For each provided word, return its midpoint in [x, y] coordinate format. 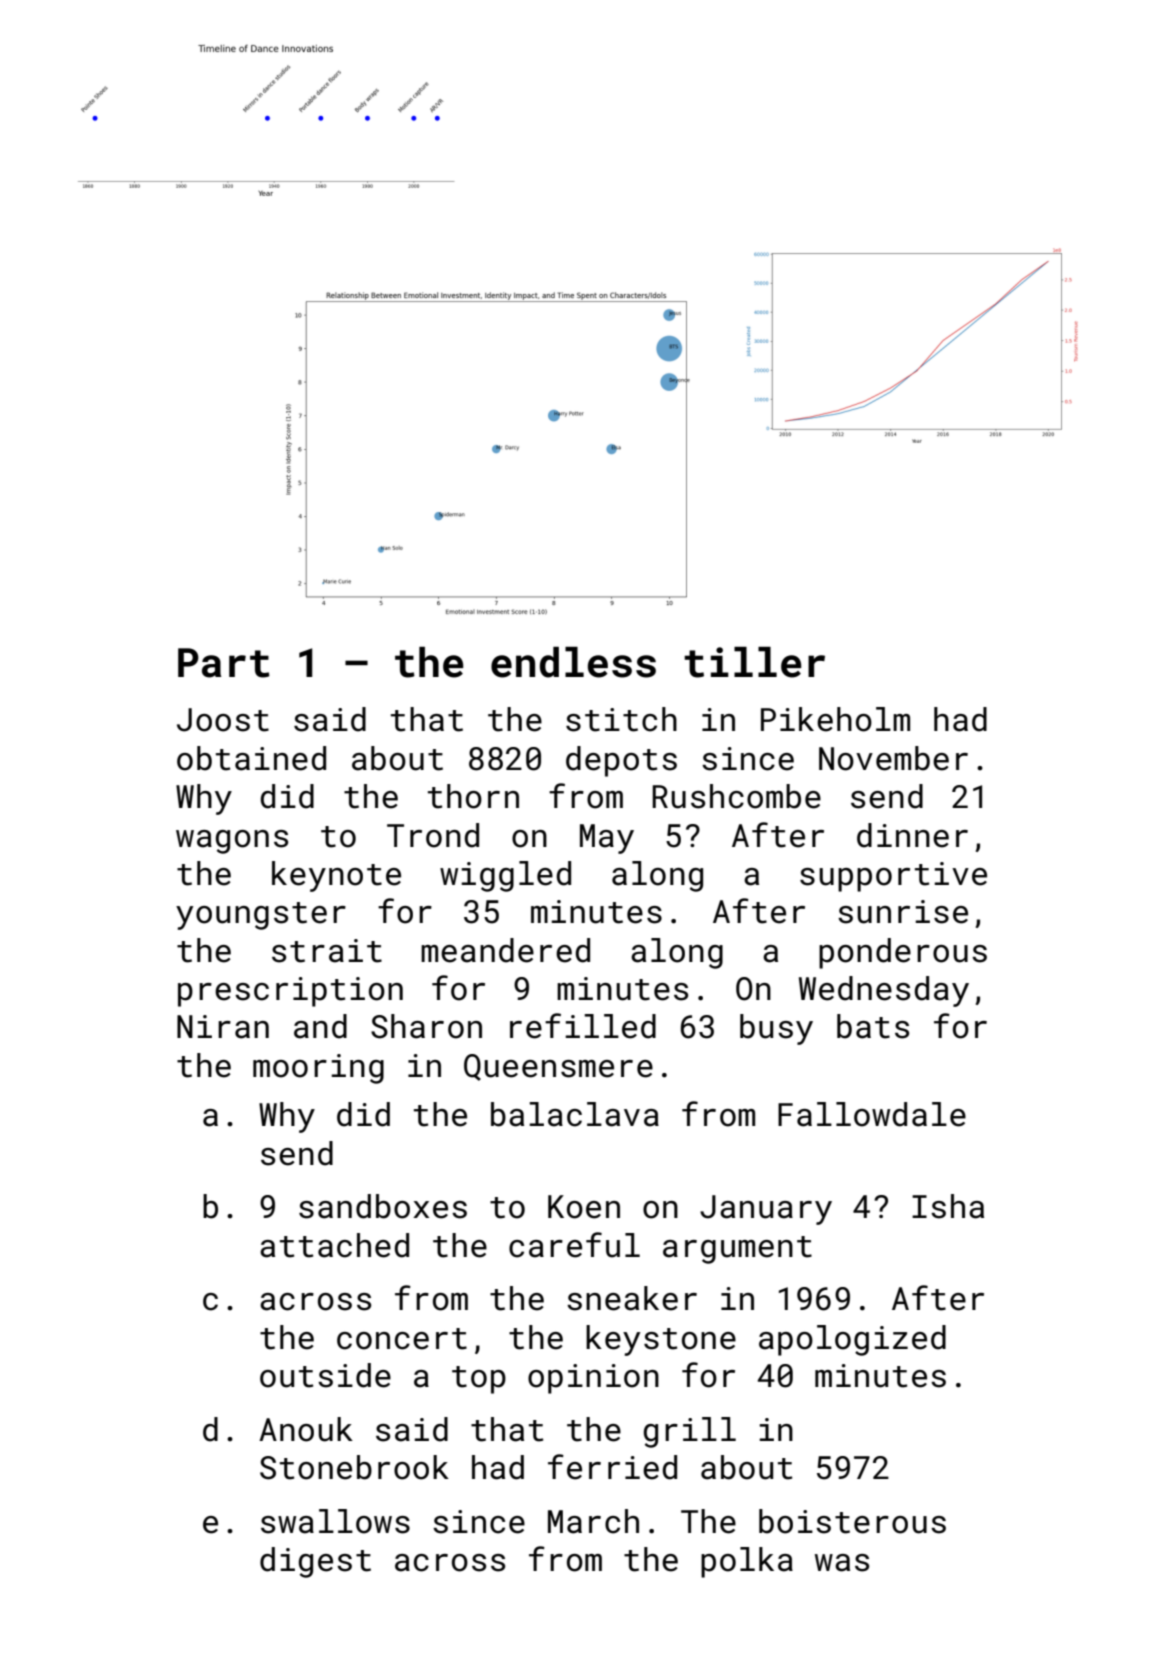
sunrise [903, 912]
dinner [912, 835]
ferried [612, 1467]
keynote [336, 876]
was [842, 1563]
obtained [251, 758]
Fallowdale [872, 1114]
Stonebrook [354, 1467]
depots [621, 761]
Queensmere [558, 1067]
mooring [318, 1069]
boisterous [852, 1521]
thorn [473, 796]
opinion [593, 1379]
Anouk [306, 1429]
